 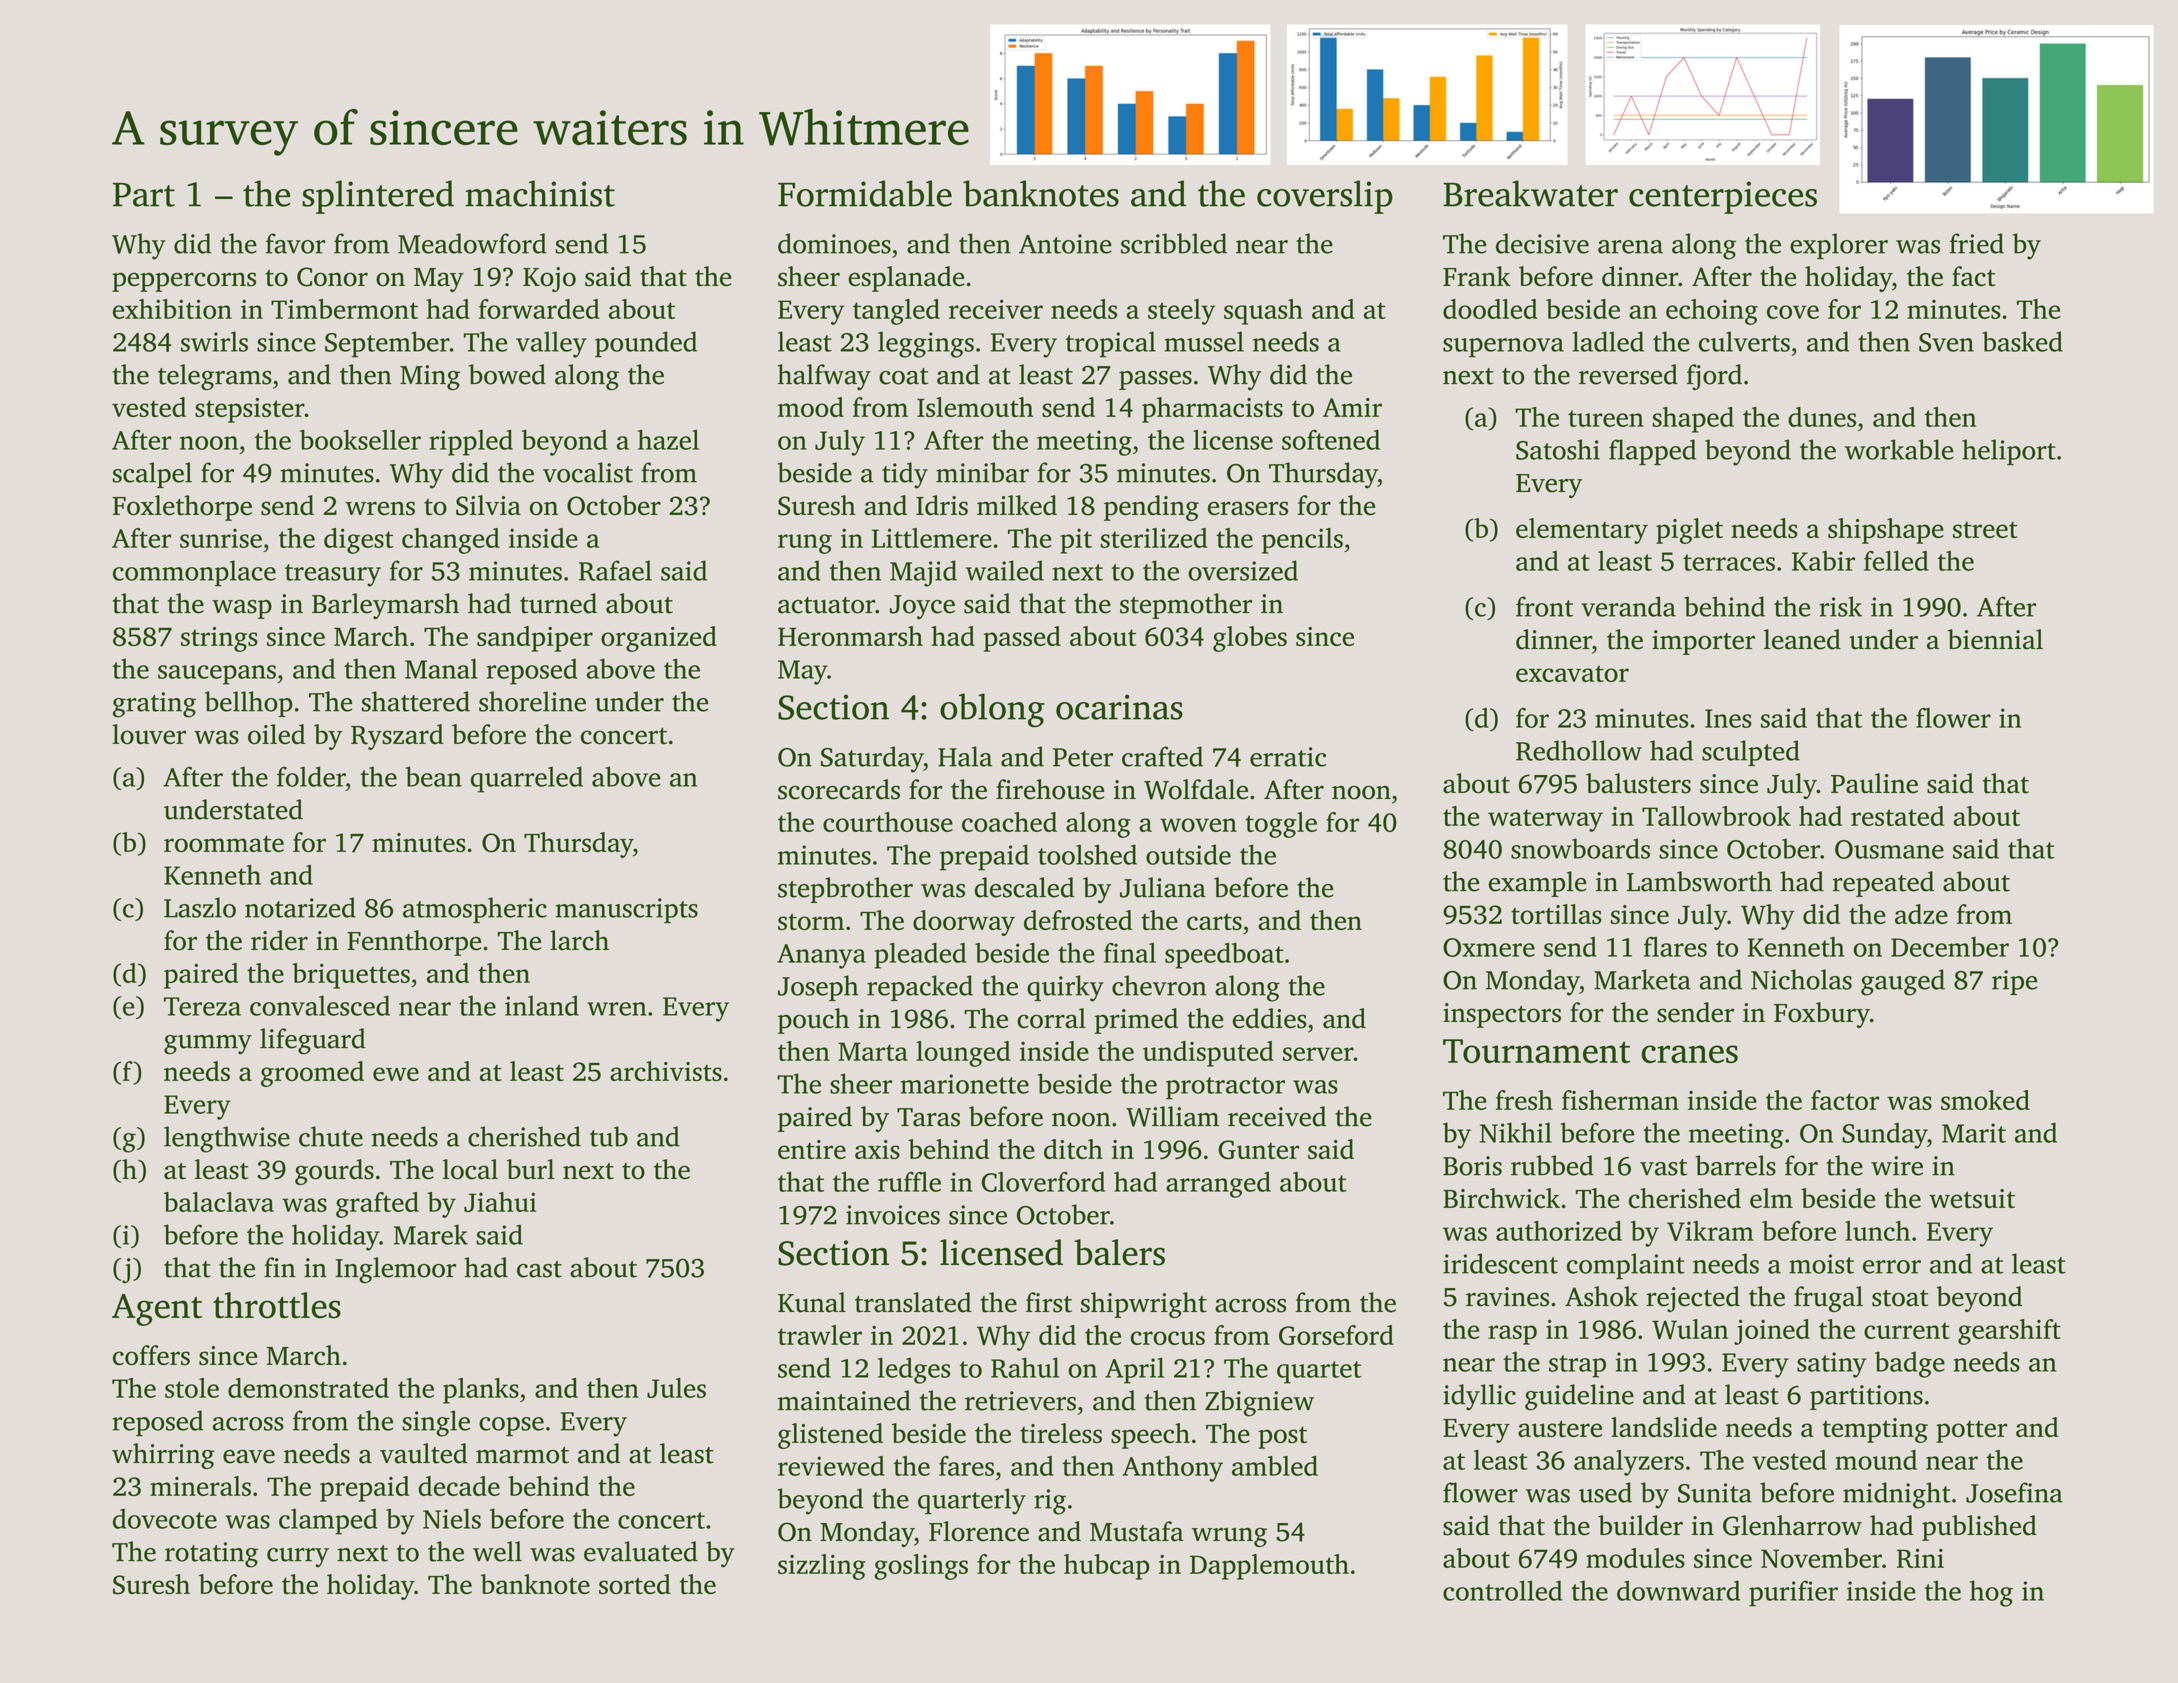 I want to click on Formidable, so click(x=865, y=193).
